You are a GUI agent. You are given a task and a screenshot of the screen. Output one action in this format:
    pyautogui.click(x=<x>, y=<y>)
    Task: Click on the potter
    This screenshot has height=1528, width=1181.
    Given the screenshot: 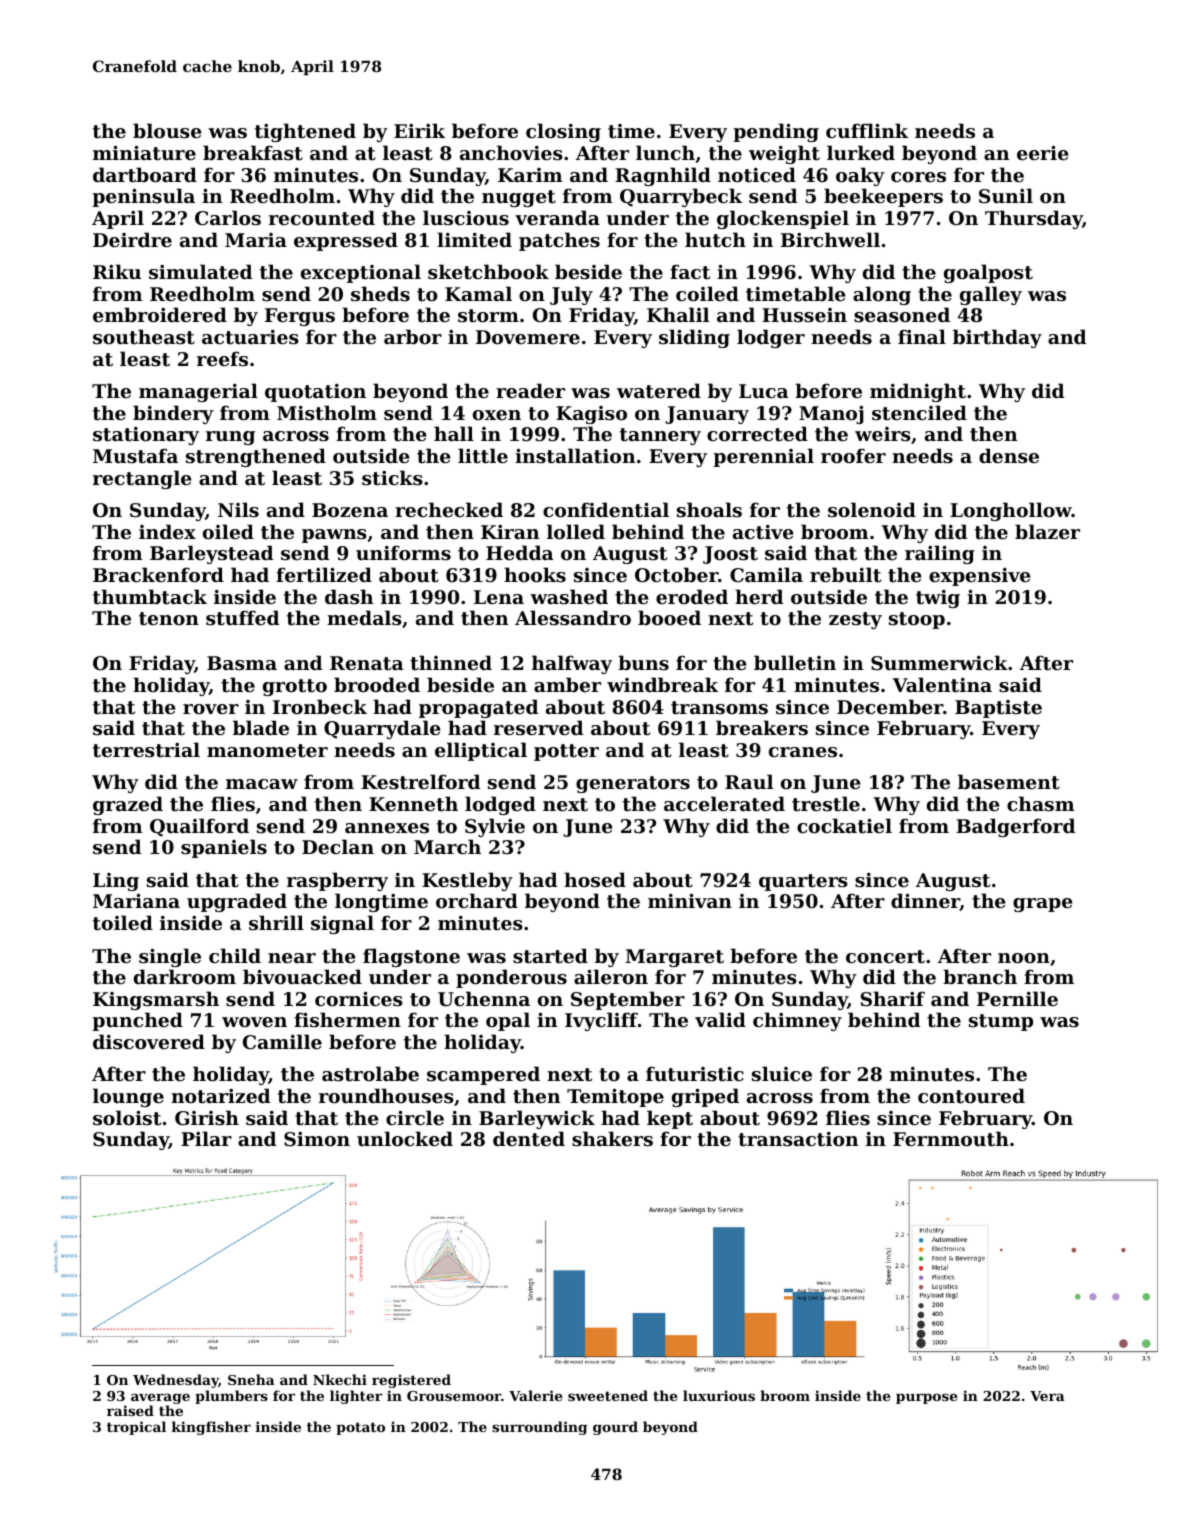 What is the action you would take?
    pyautogui.click(x=566, y=752)
